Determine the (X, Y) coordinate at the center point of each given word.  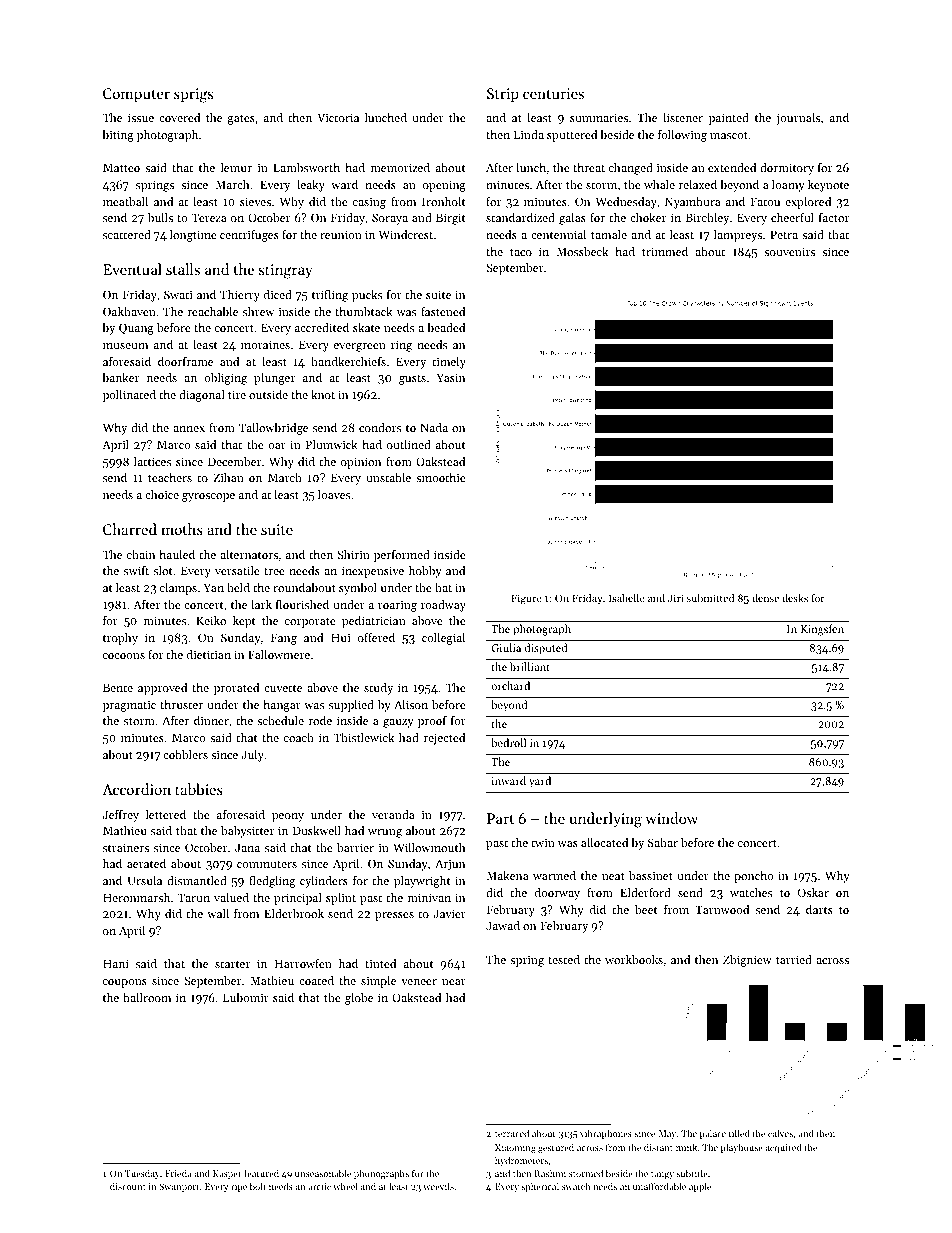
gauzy (398, 723)
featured (261, 1173)
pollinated (129, 396)
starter (232, 964)
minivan (429, 897)
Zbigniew (747, 961)
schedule (280, 720)
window (671, 818)
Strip (503, 95)
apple (700, 1187)
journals (798, 119)
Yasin (450, 377)
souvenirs (789, 251)
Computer (136, 95)
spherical (540, 1187)
